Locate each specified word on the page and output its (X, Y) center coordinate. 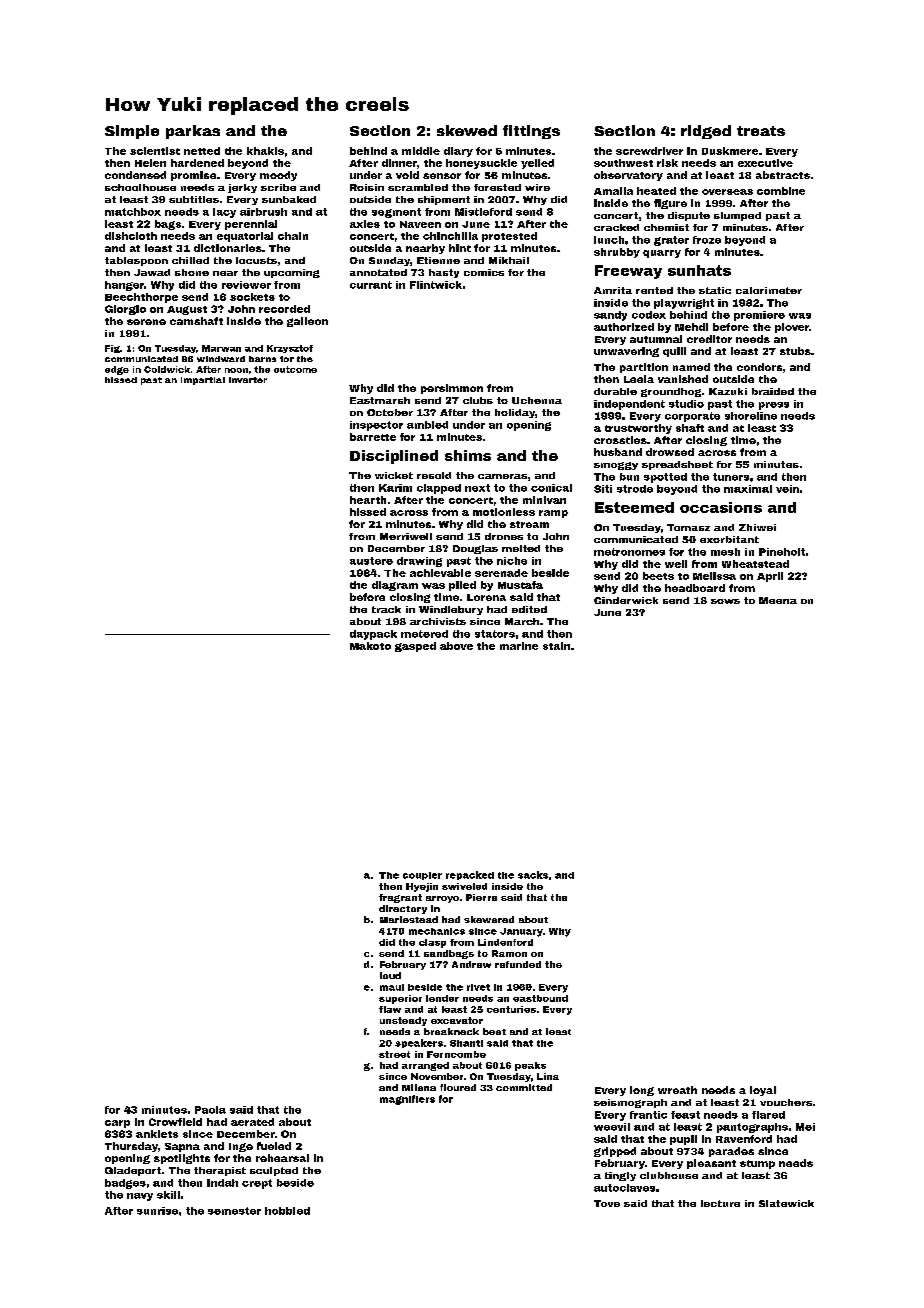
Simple (132, 132)
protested (509, 237)
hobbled (287, 1211)
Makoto (370, 646)
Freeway (628, 272)
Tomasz (688, 527)
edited (529, 609)
